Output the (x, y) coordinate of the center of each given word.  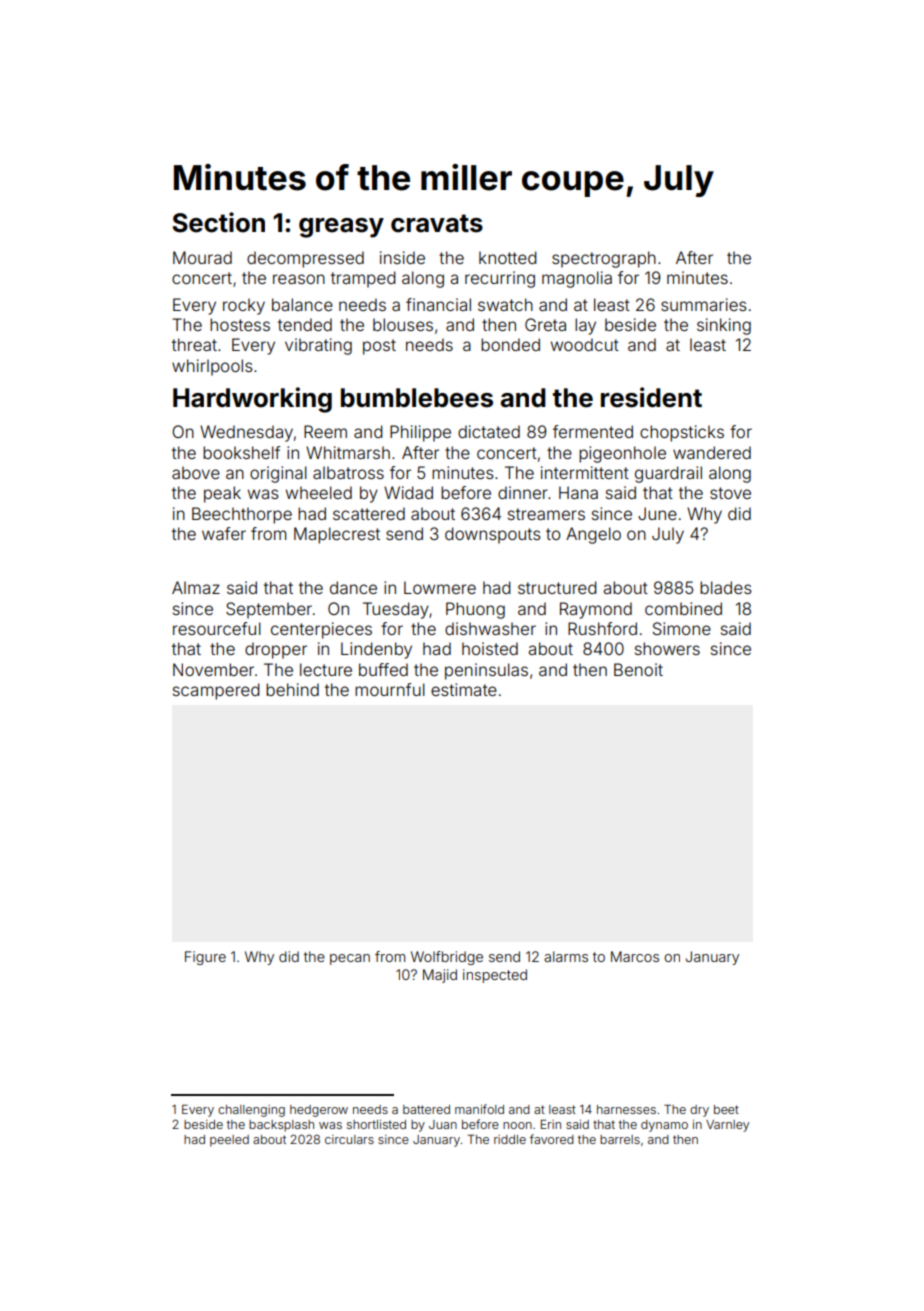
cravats (437, 223)
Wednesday (246, 433)
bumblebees (417, 398)
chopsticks (682, 433)
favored (552, 1139)
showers (667, 648)
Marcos (635, 956)
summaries (704, 304)
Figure (205, 958)
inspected (495, 976)
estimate (464, 689)
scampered (216, 691)
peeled (229, 1141)
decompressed (305, 259)
